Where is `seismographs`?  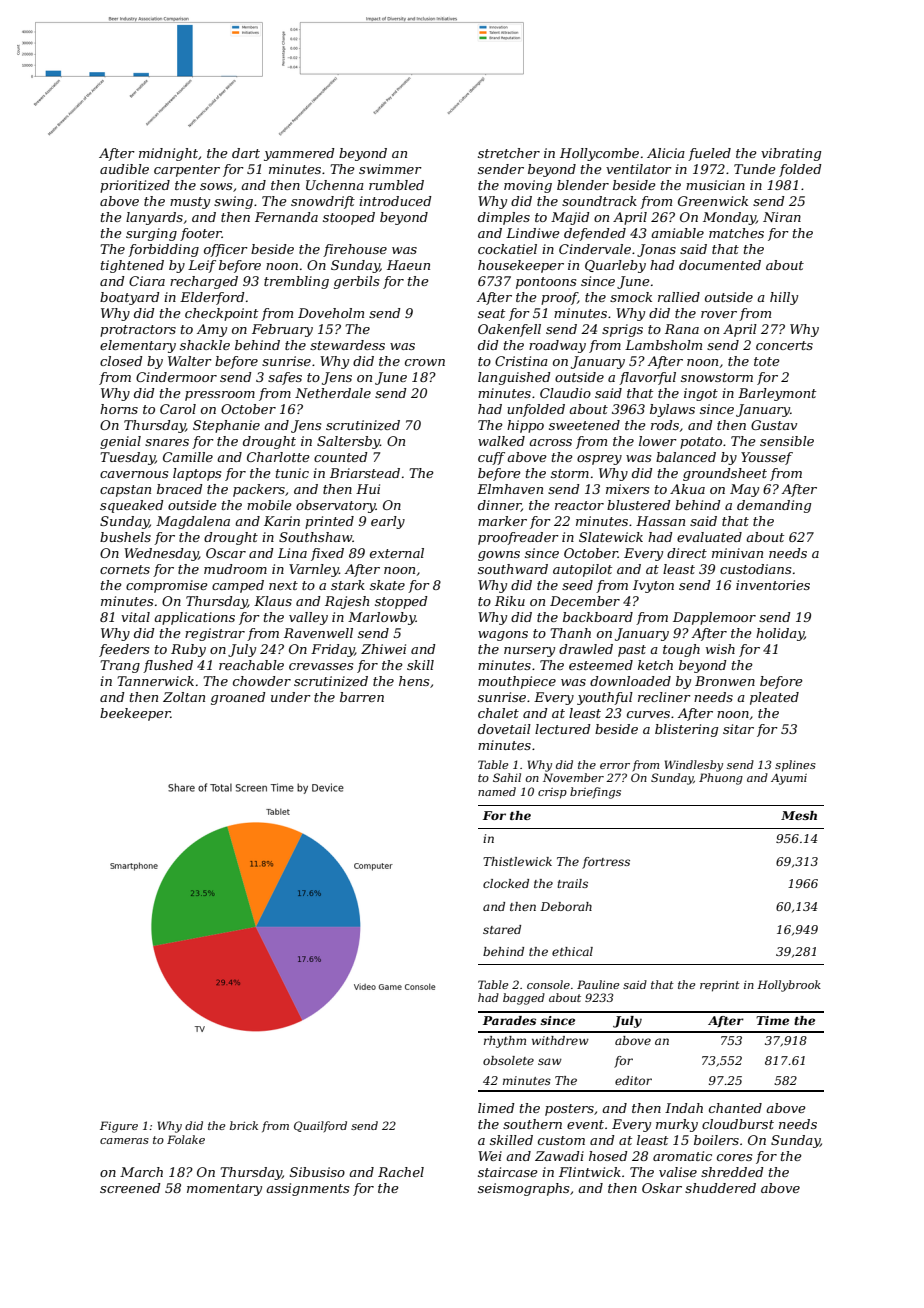
seismographs is located at coordinates (523, 1189).
